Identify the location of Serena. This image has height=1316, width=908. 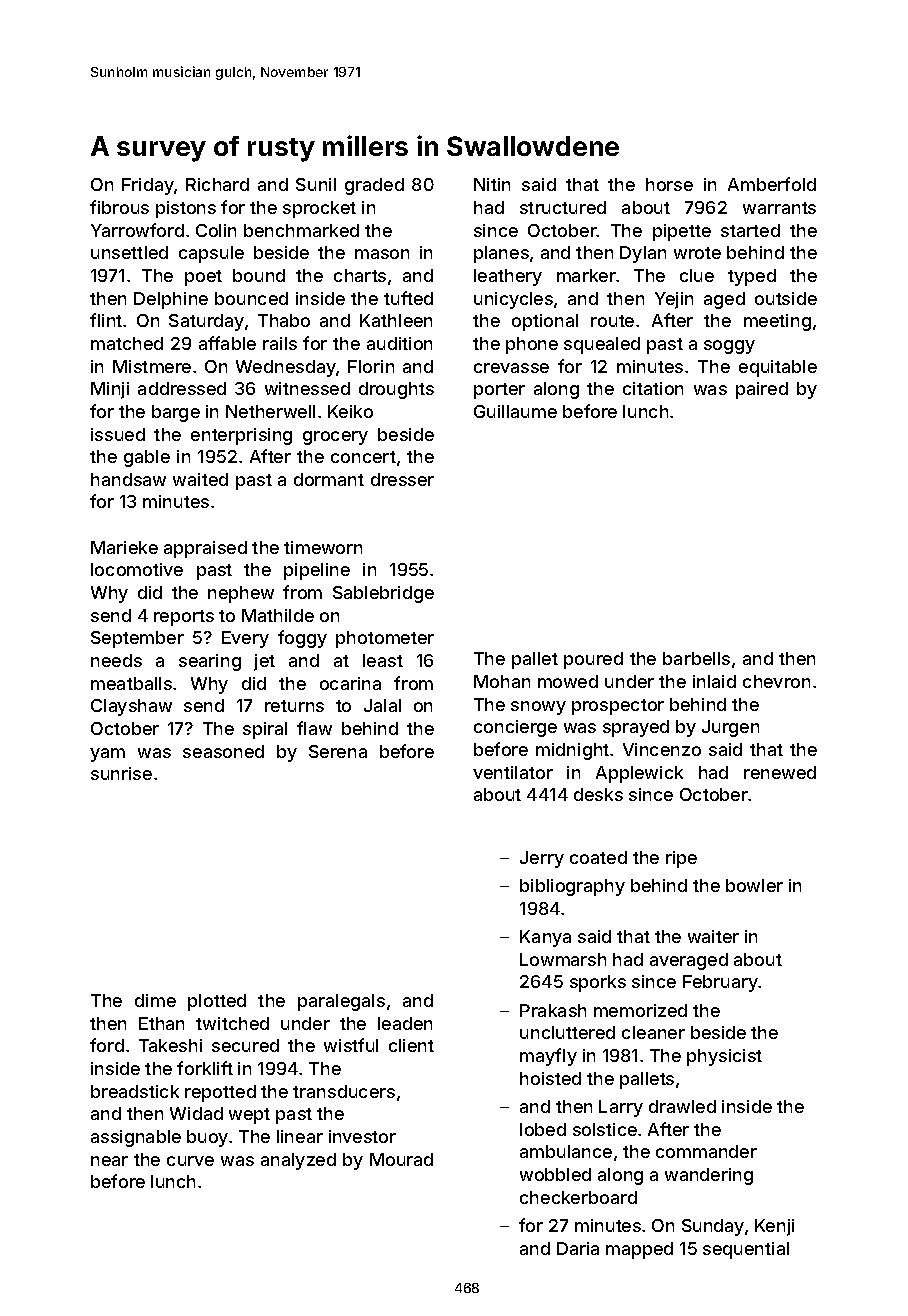
(338, 751).
